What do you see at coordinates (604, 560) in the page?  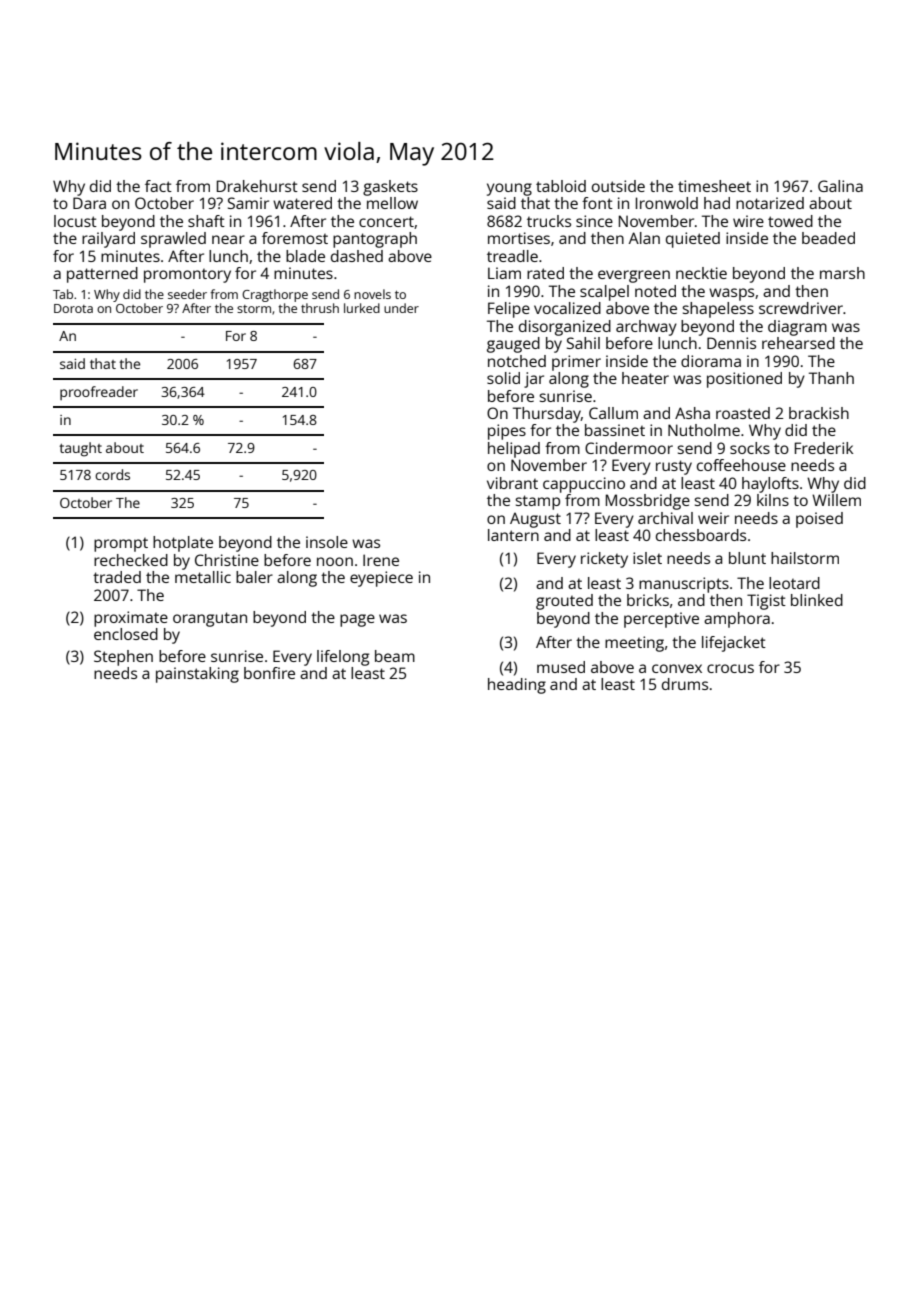 I see `rickety` at bounding box center [604, 560].
